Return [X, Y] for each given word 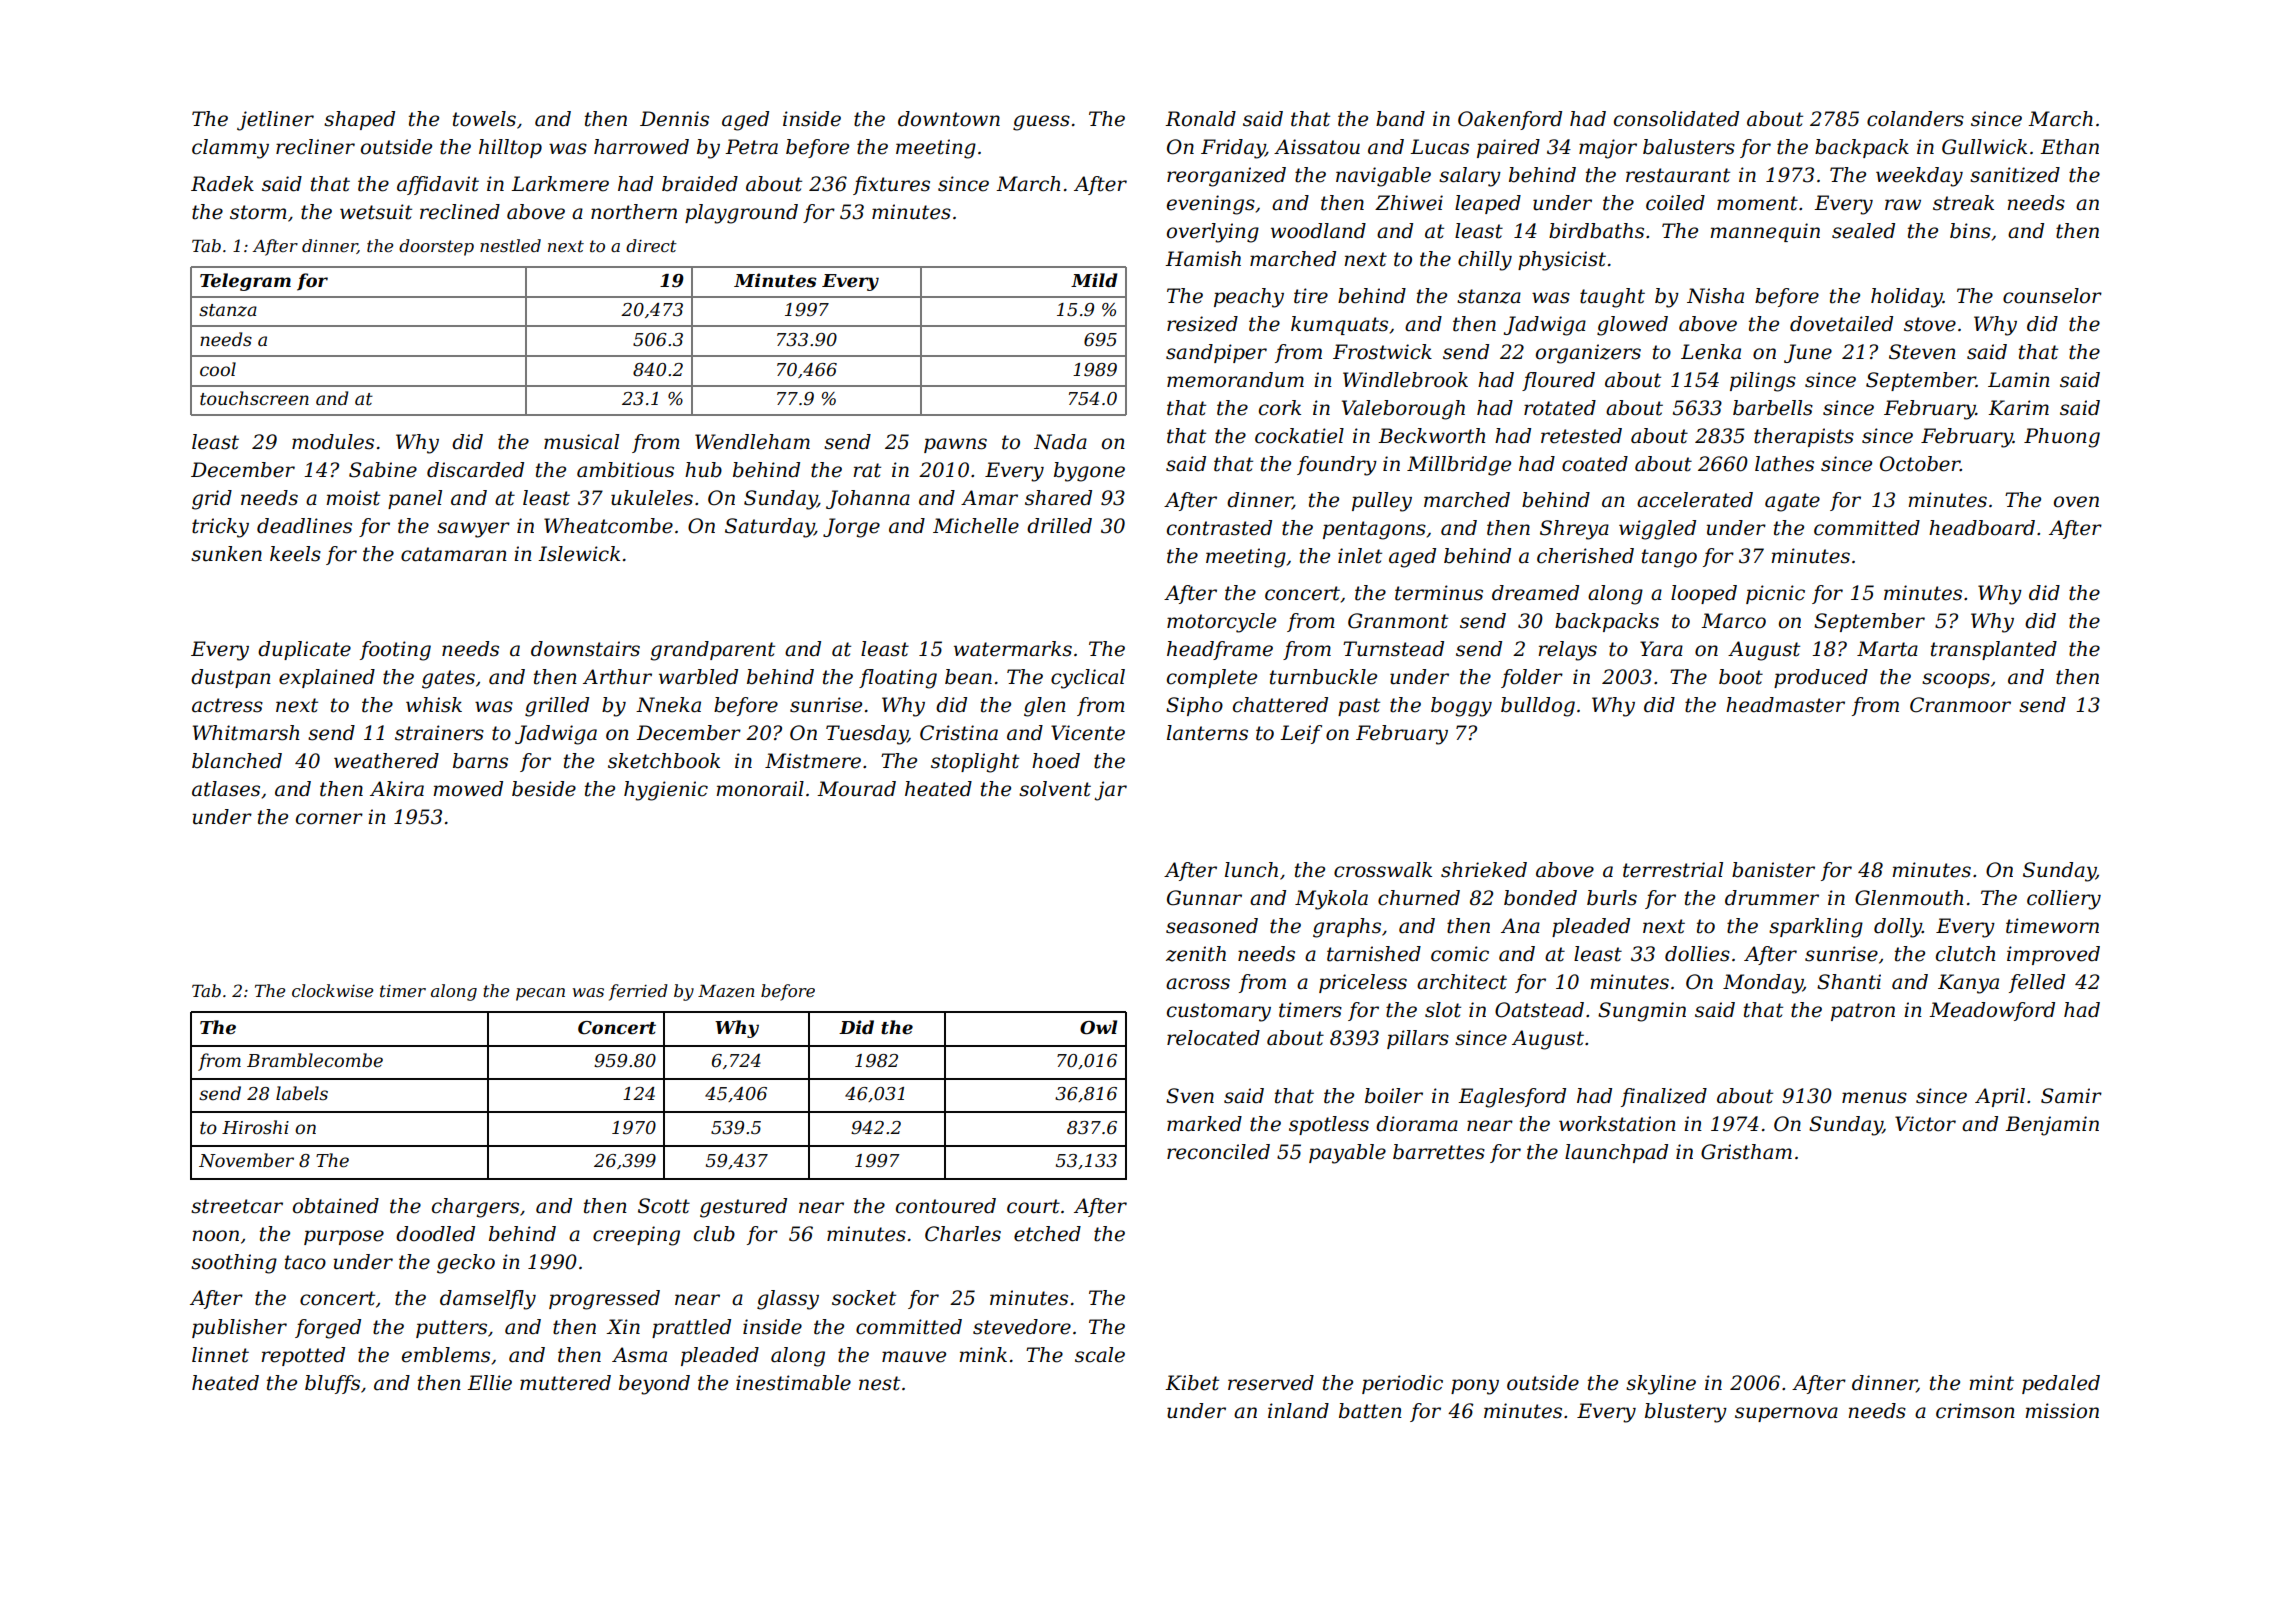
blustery [1686, 1413]
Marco [1733, 621]
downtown [949, 119]
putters [451, 1329]
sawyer [473, 530]
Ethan [2069, 147]
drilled [1059, 526]
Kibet [1192, 1383]
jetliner [275, 121]
